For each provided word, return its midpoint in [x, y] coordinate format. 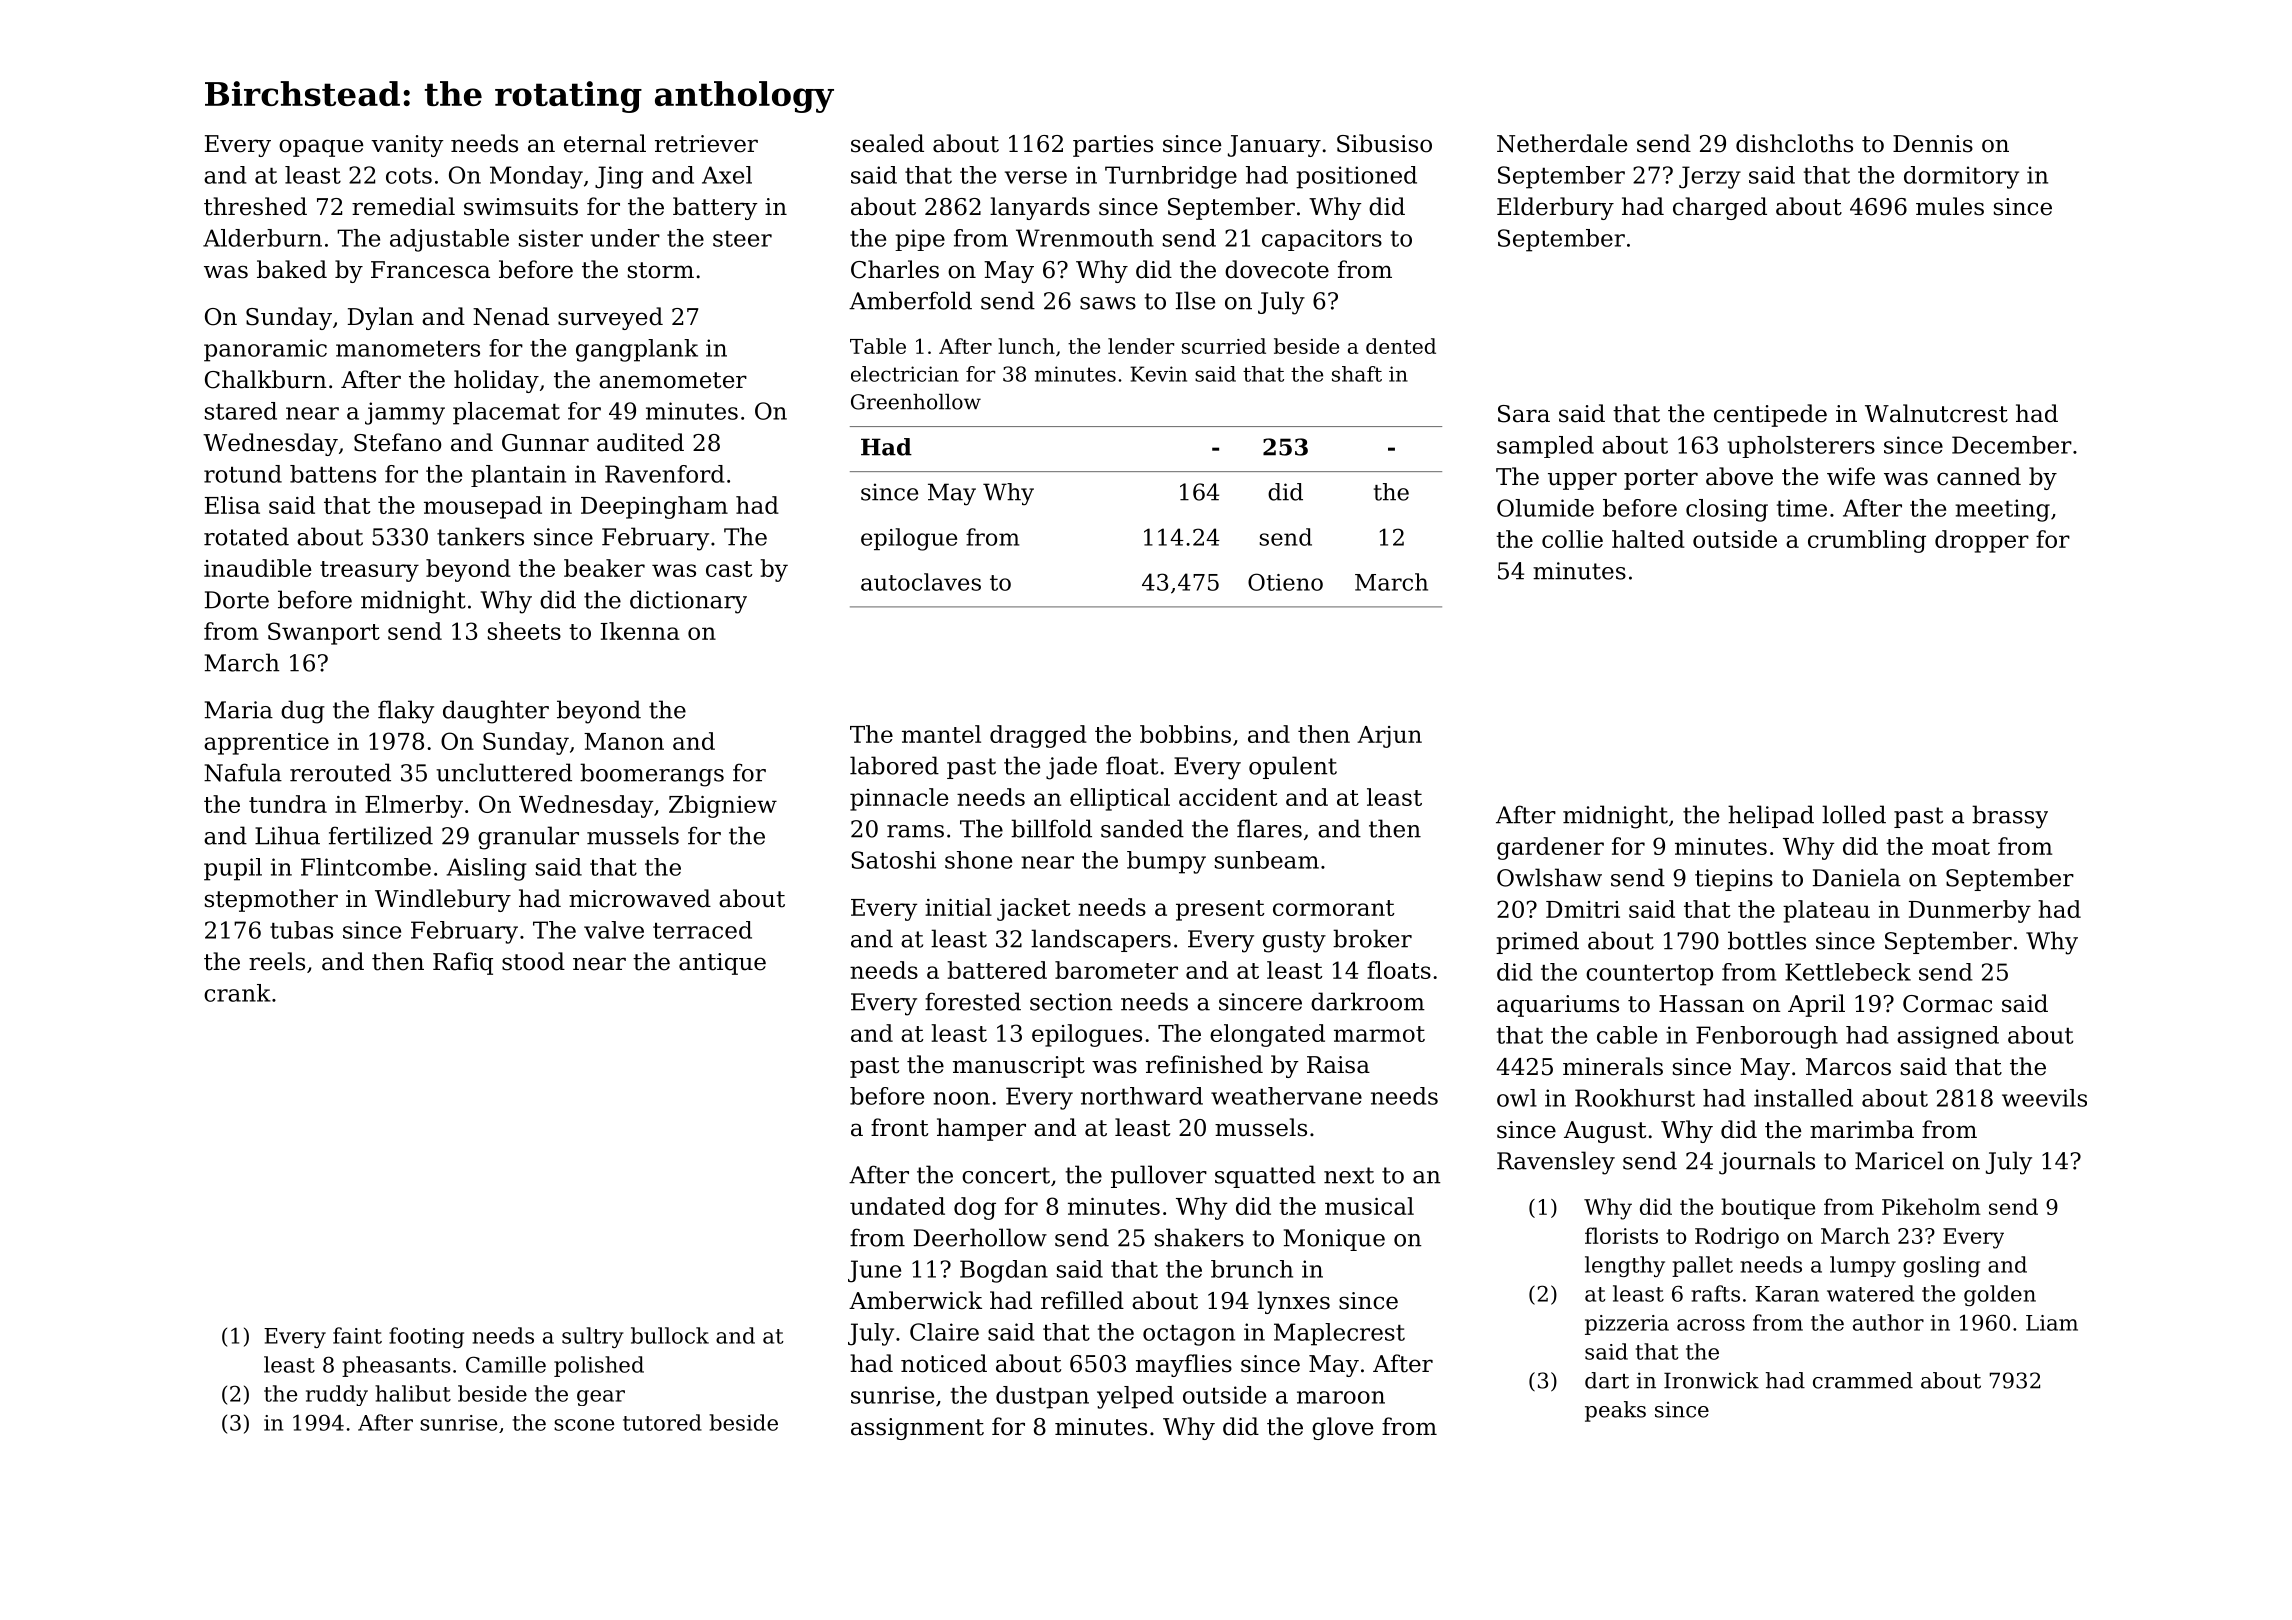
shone [978, 860]
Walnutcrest [1936, 413]
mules [1950, 206]
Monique [1334, 1240]
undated [897, 1206]
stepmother [271, 900]
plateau [1826, 911]
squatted [1265, 1176]
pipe [920, 240]
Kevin [1158, 374]
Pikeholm [1931, 1206]
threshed [255, 206]
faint [357, 1335]
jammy [405, 413]
